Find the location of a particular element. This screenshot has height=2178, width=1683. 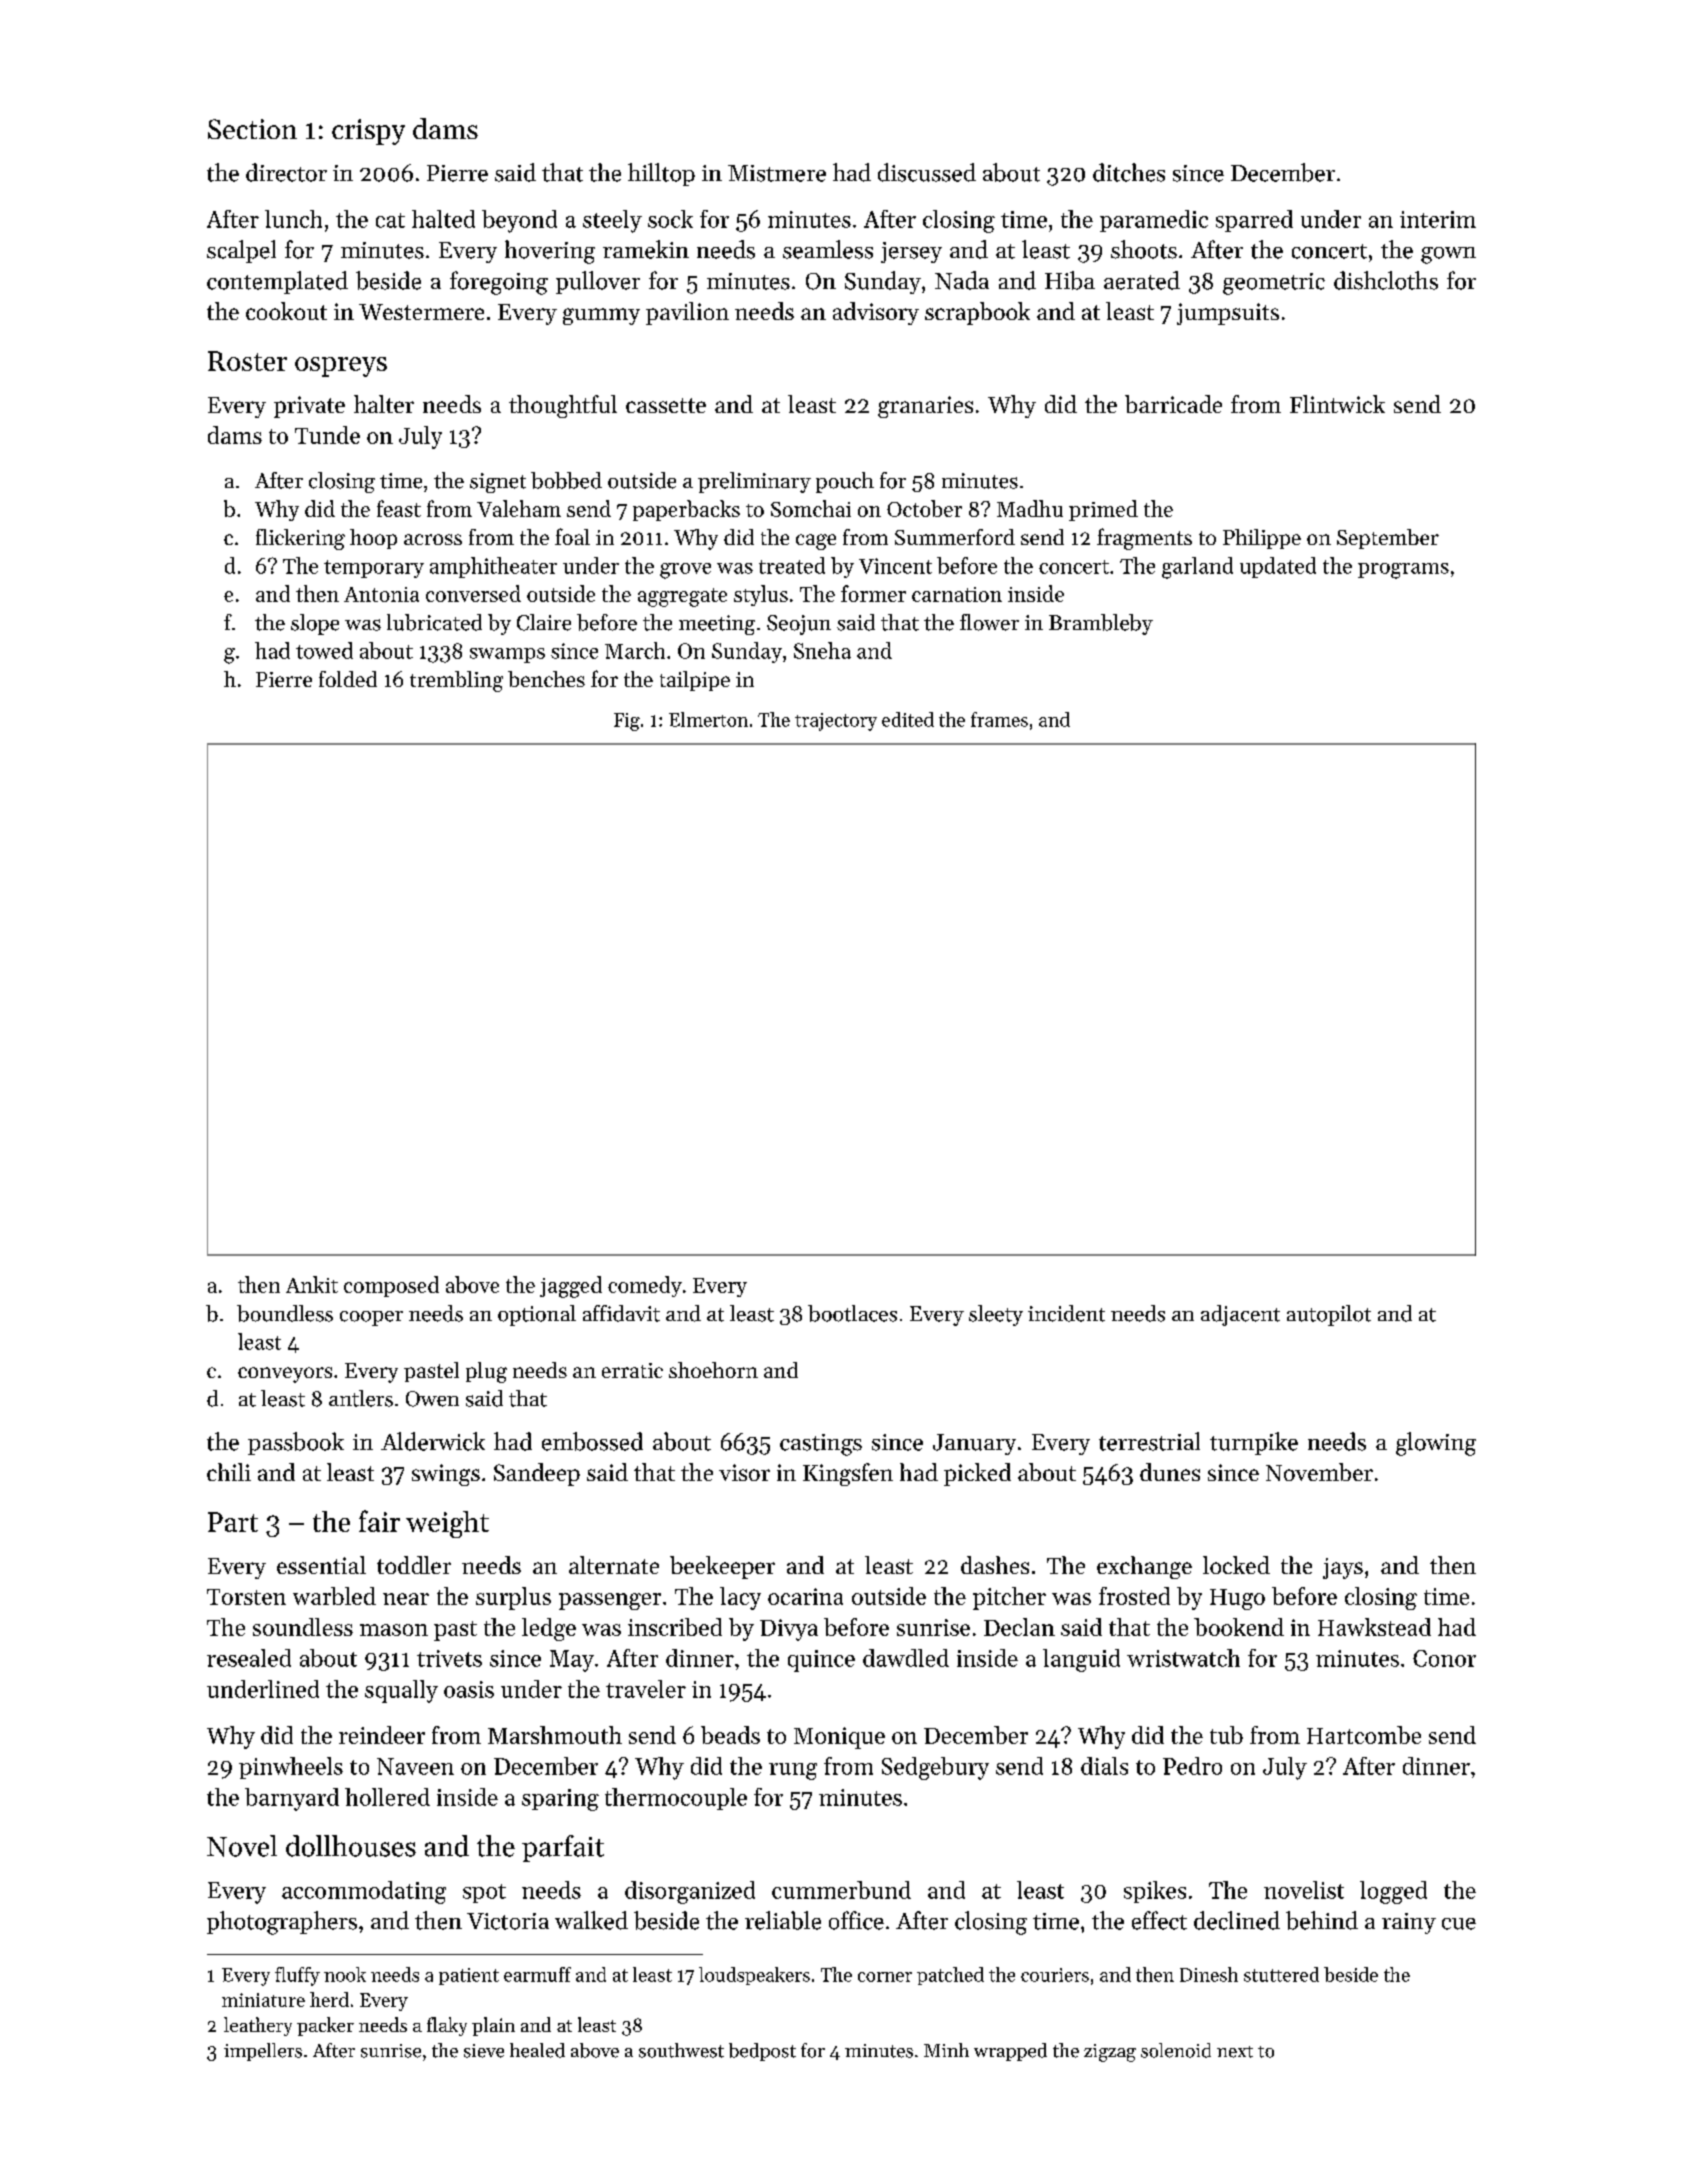

frames is located at coordinates (999, 719).
